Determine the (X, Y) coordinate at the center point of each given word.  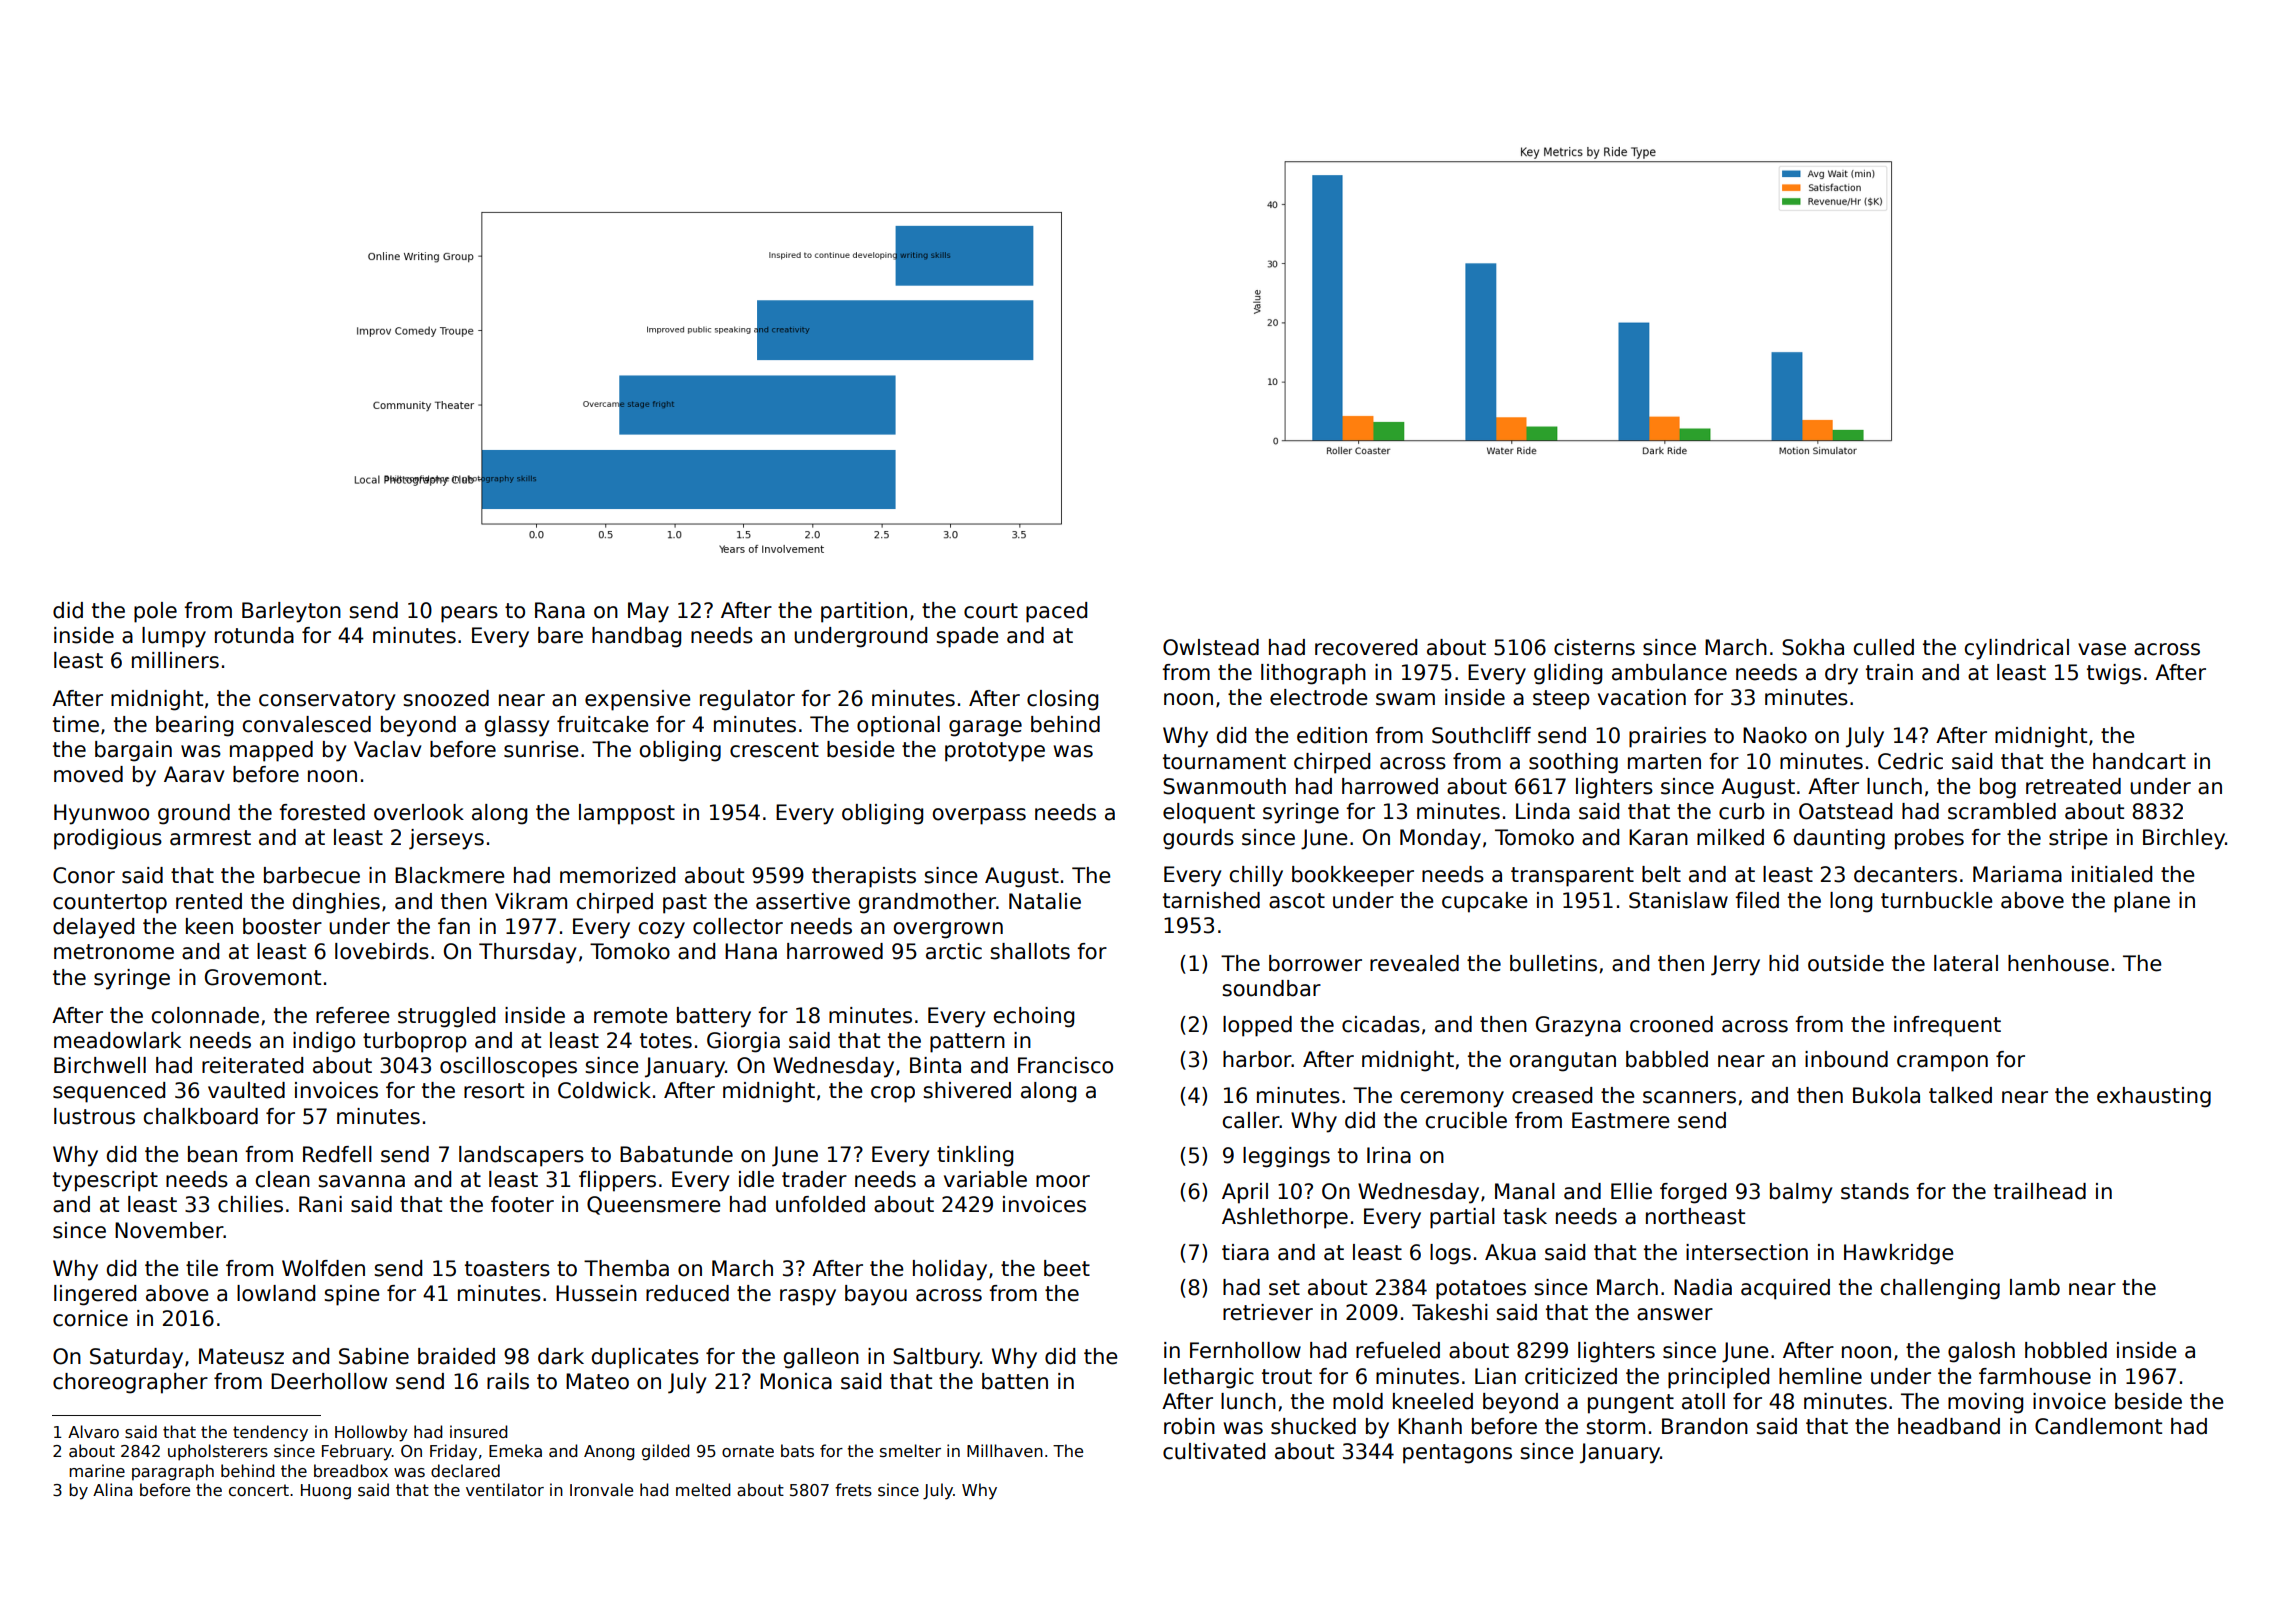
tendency (270, 1433)
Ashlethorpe (1285, 1218)
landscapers (521, 1156)
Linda (1543, 811)
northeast (1695, 1216)
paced (1056, 612)
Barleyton (291, 612)
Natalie (1045, 901)
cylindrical (2016, 649)
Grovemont (263, 977)
